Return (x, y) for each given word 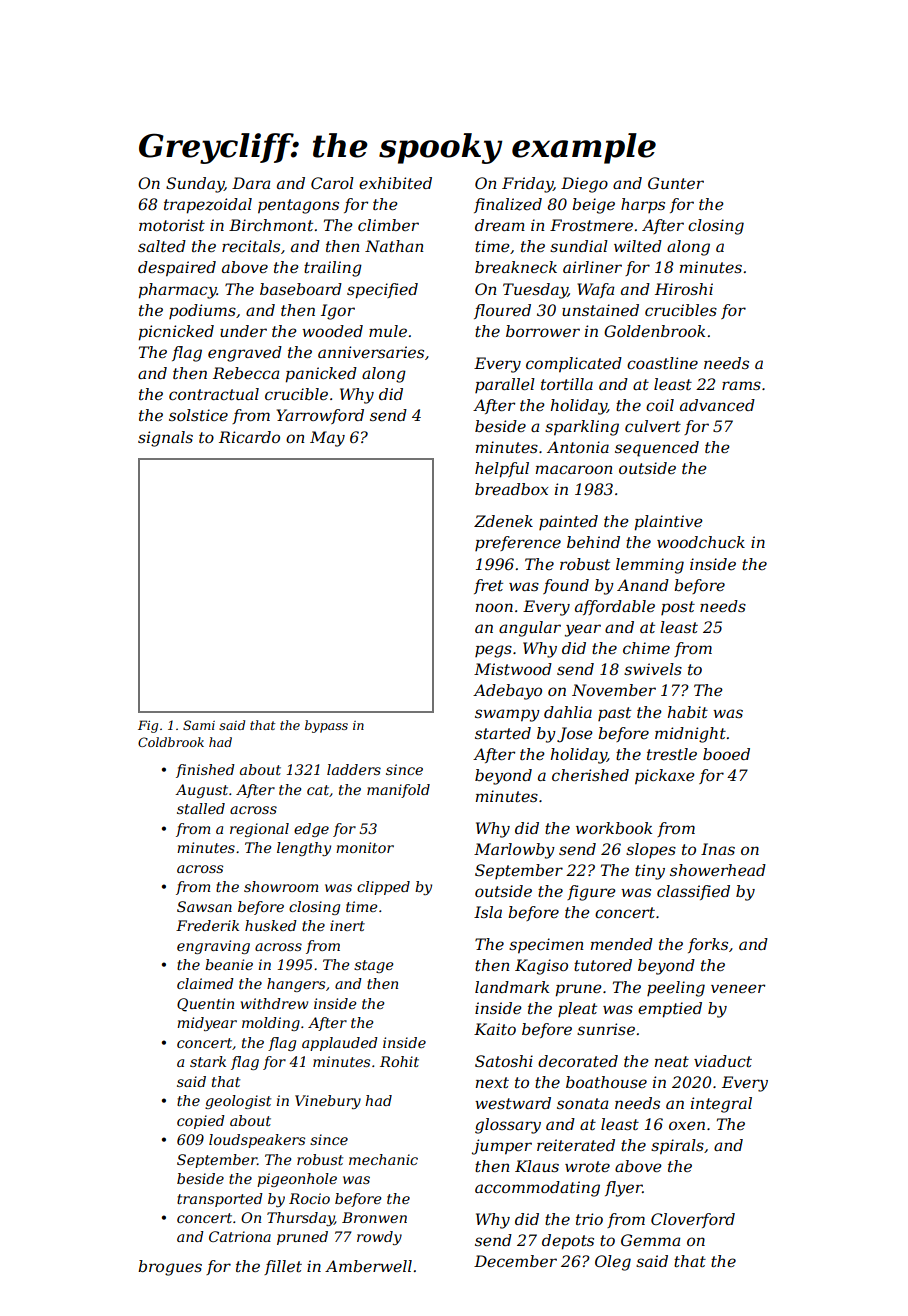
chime (646, 648)
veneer (738, 988)
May (327, 439)
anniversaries (371, 352)
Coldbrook (171, 742)
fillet (283, 1267)
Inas (718, 849)
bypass (326, 726)
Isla (488, 912)
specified (382, 291)
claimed (205, 983)
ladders (354, 769)
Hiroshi (684, 289)
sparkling (582, 428)
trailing (333, 269)
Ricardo (249, 437)
